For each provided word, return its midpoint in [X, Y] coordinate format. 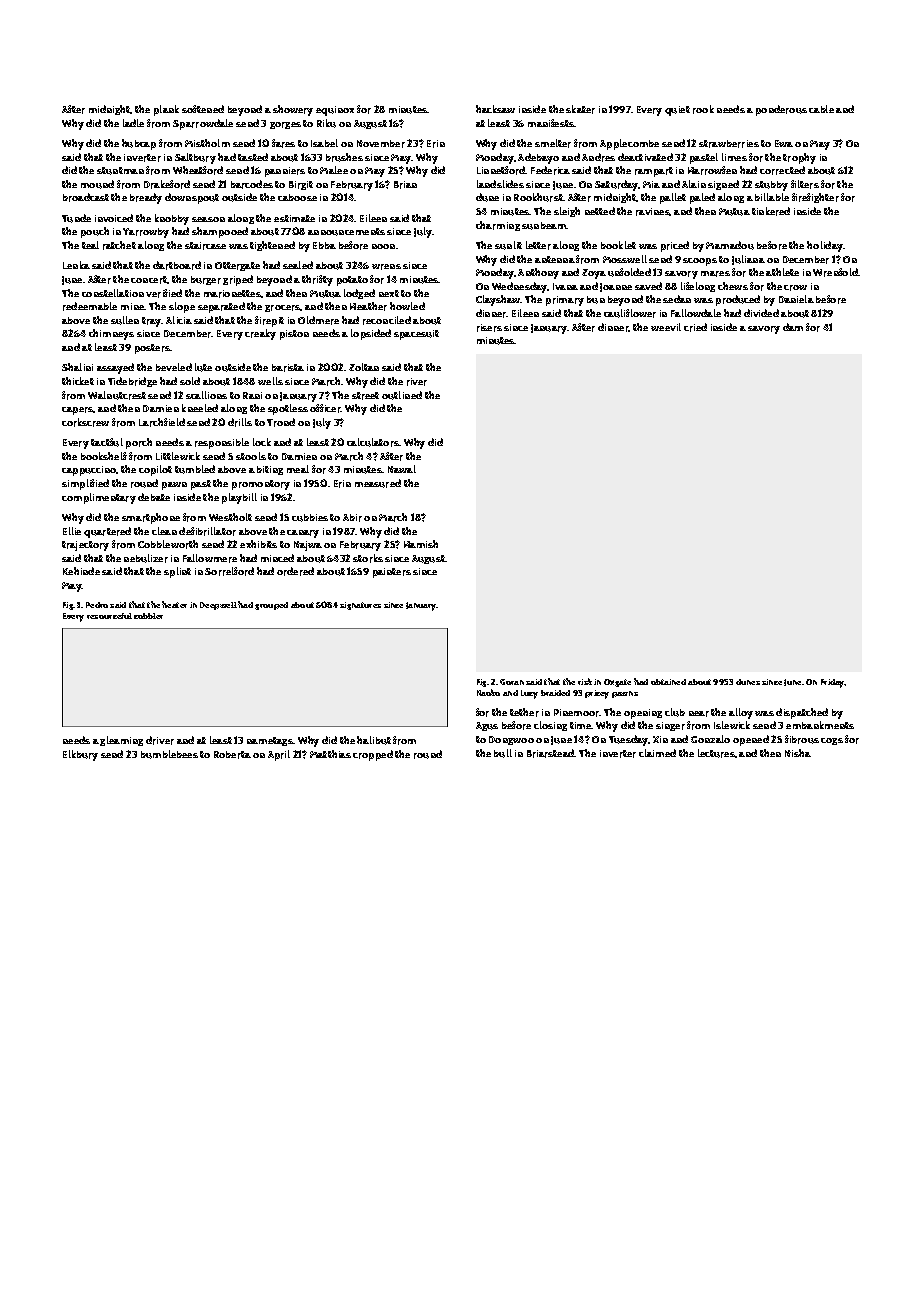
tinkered [771, 211]
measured [378, 483]
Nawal [402, 469]
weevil [666, 327]
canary [303, 534]
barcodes [252, 184]
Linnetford [501, 170]
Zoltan [364, 367]
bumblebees [169, 754]
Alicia [179, 320]
